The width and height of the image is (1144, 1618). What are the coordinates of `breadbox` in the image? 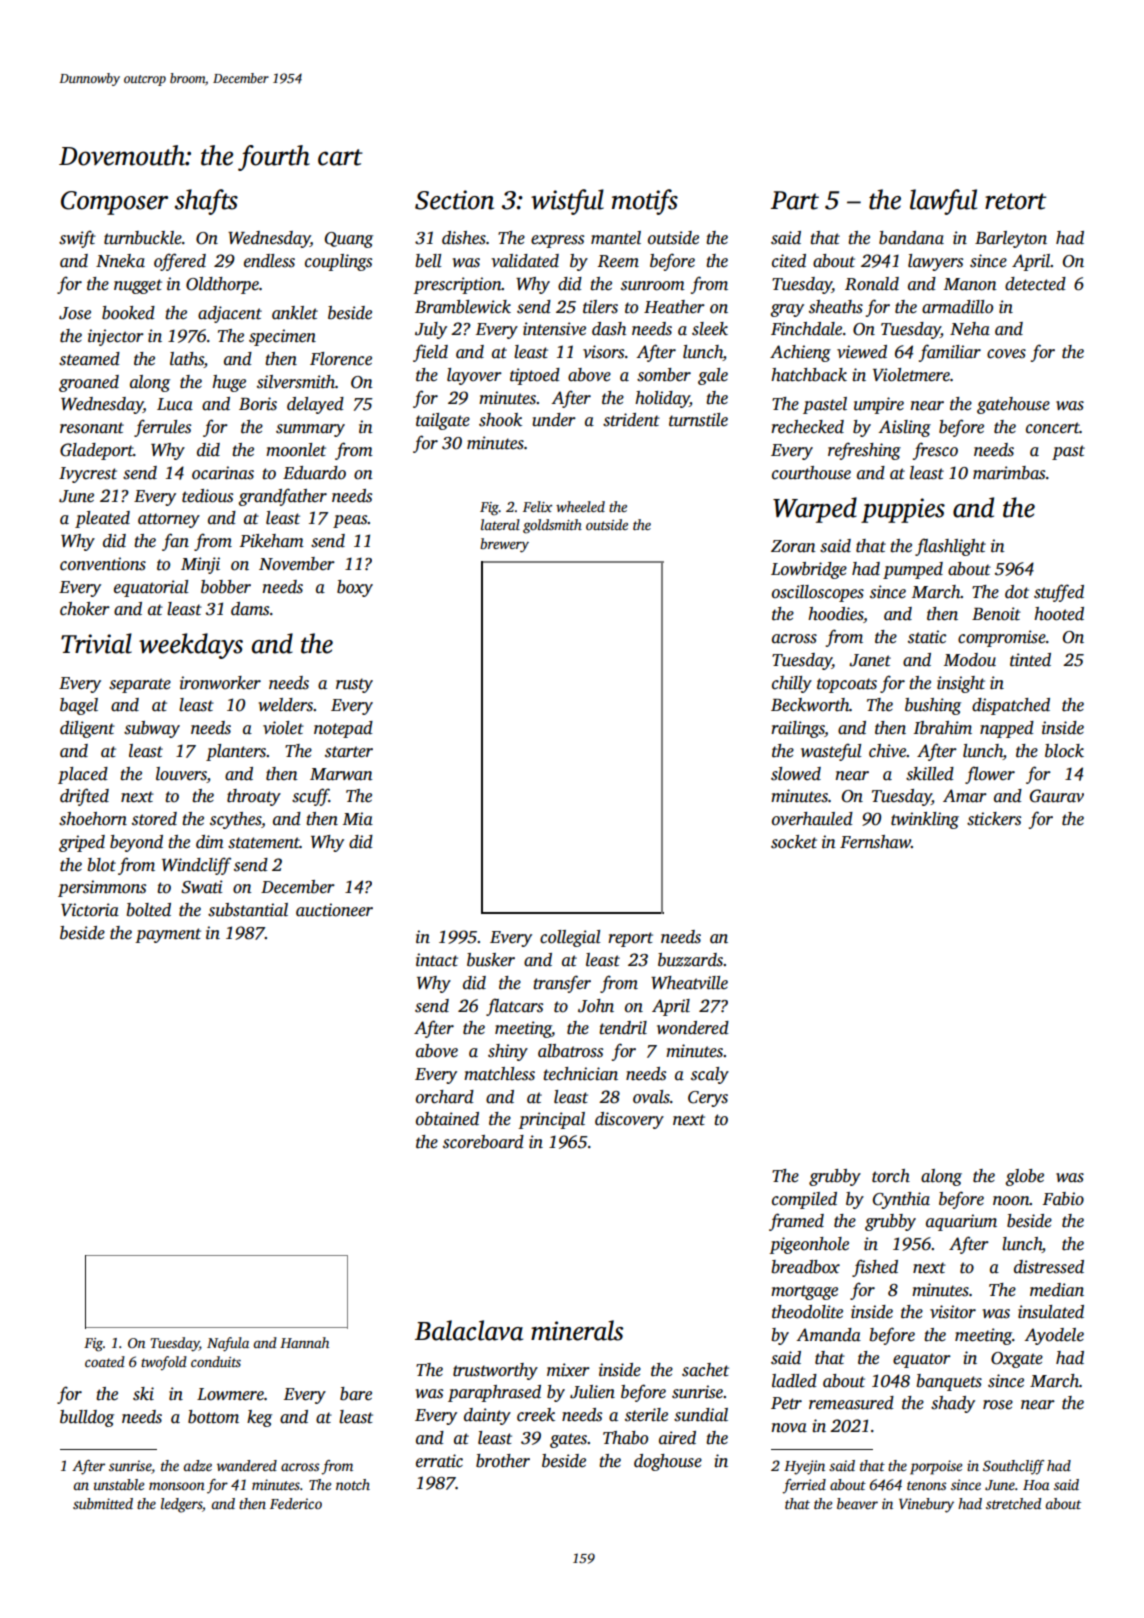 It's located at (806, 1267).
